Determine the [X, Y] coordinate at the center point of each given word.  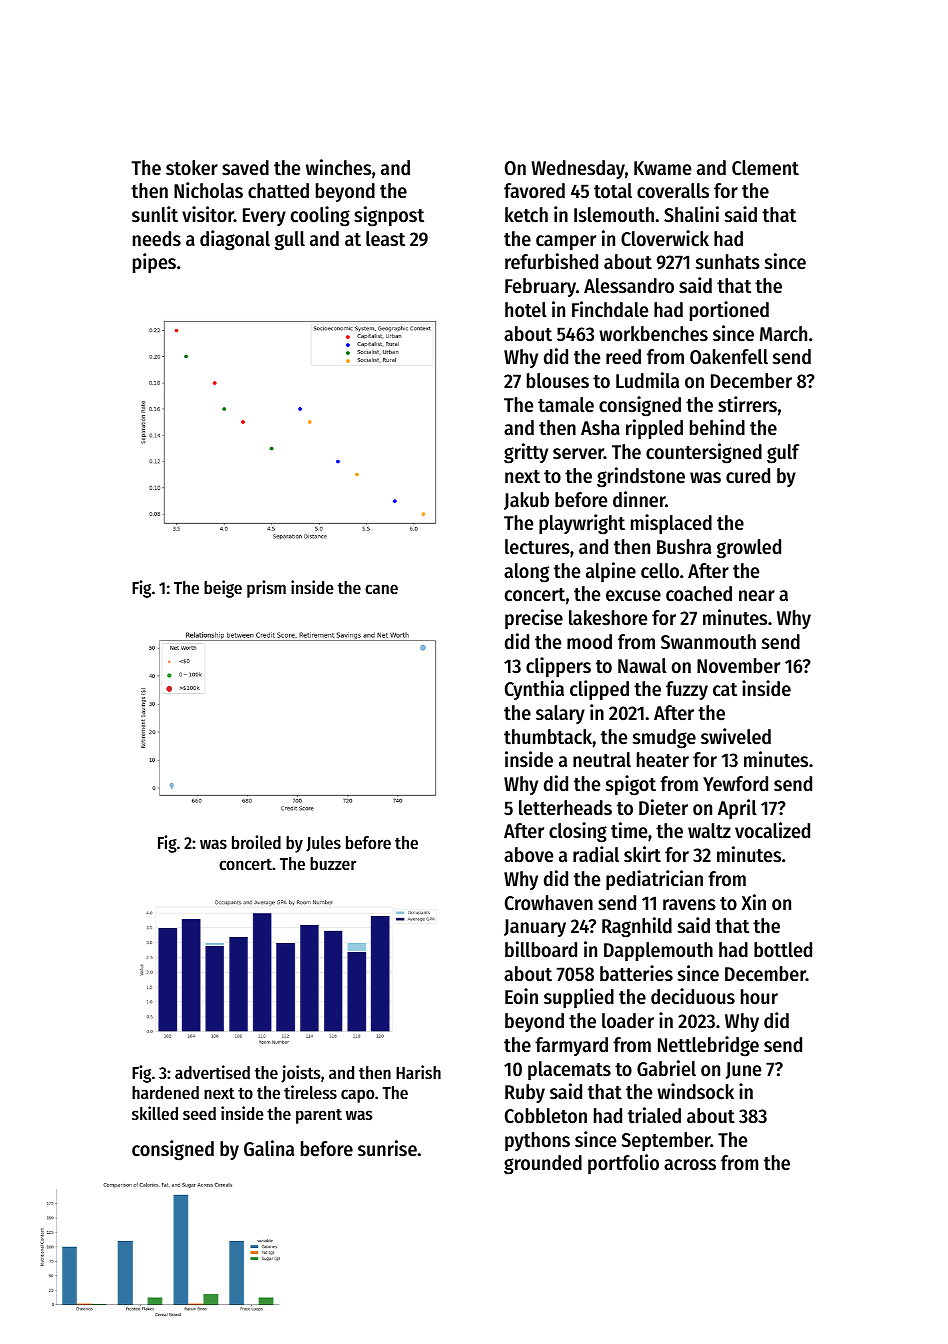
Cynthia [534, 690]
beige [223, 589]
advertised [212, 1072]
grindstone [641, 477]
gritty [526, 453]
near [757, 596]
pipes [154, 263]
